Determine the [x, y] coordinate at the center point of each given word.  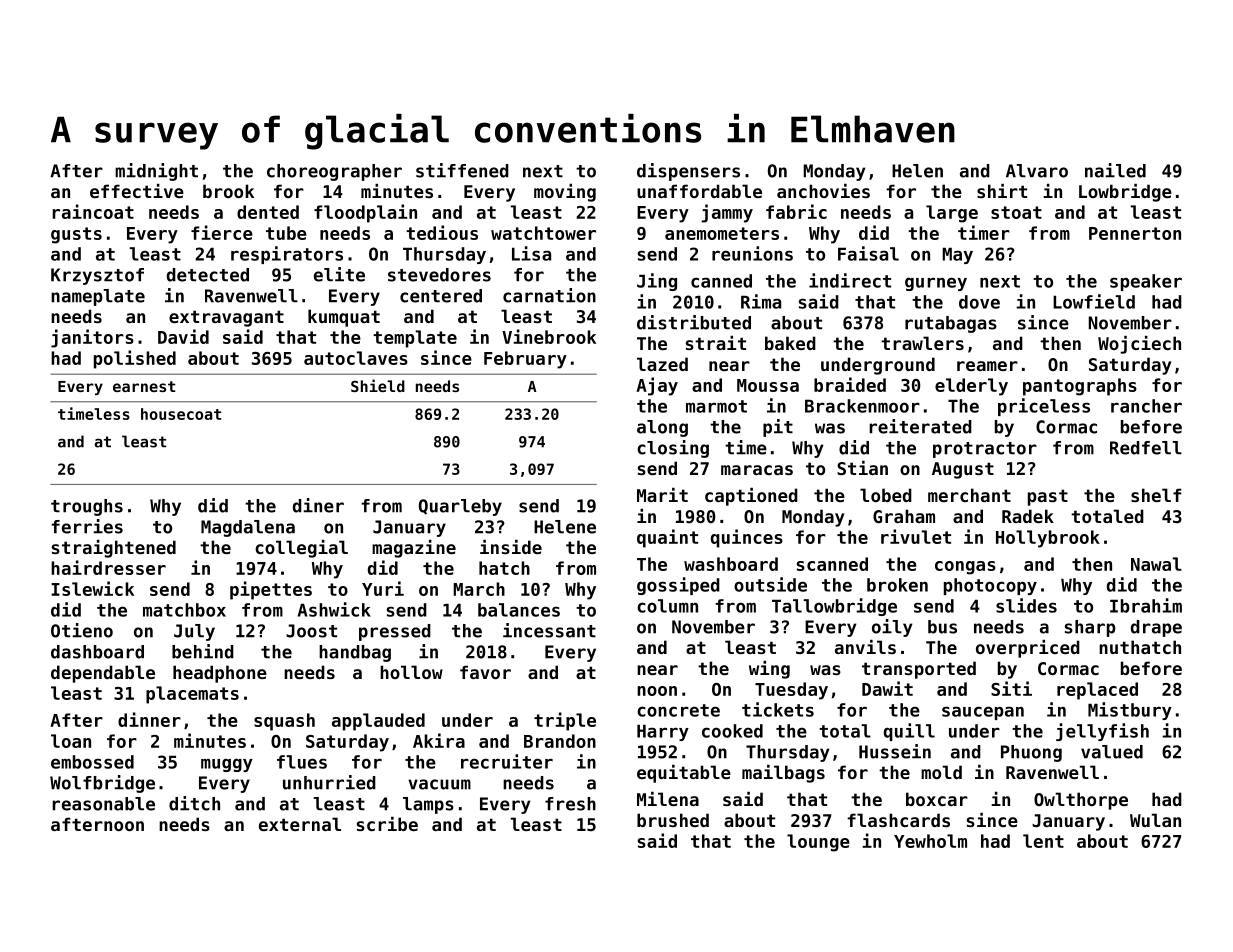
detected [208, 275]
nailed [1115, 170]
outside [770, 584]
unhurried [329, 782]
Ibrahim [1146, 605]
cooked [732, 731]
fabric [796, 211]
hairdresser [108, 567]
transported [919, 670]
